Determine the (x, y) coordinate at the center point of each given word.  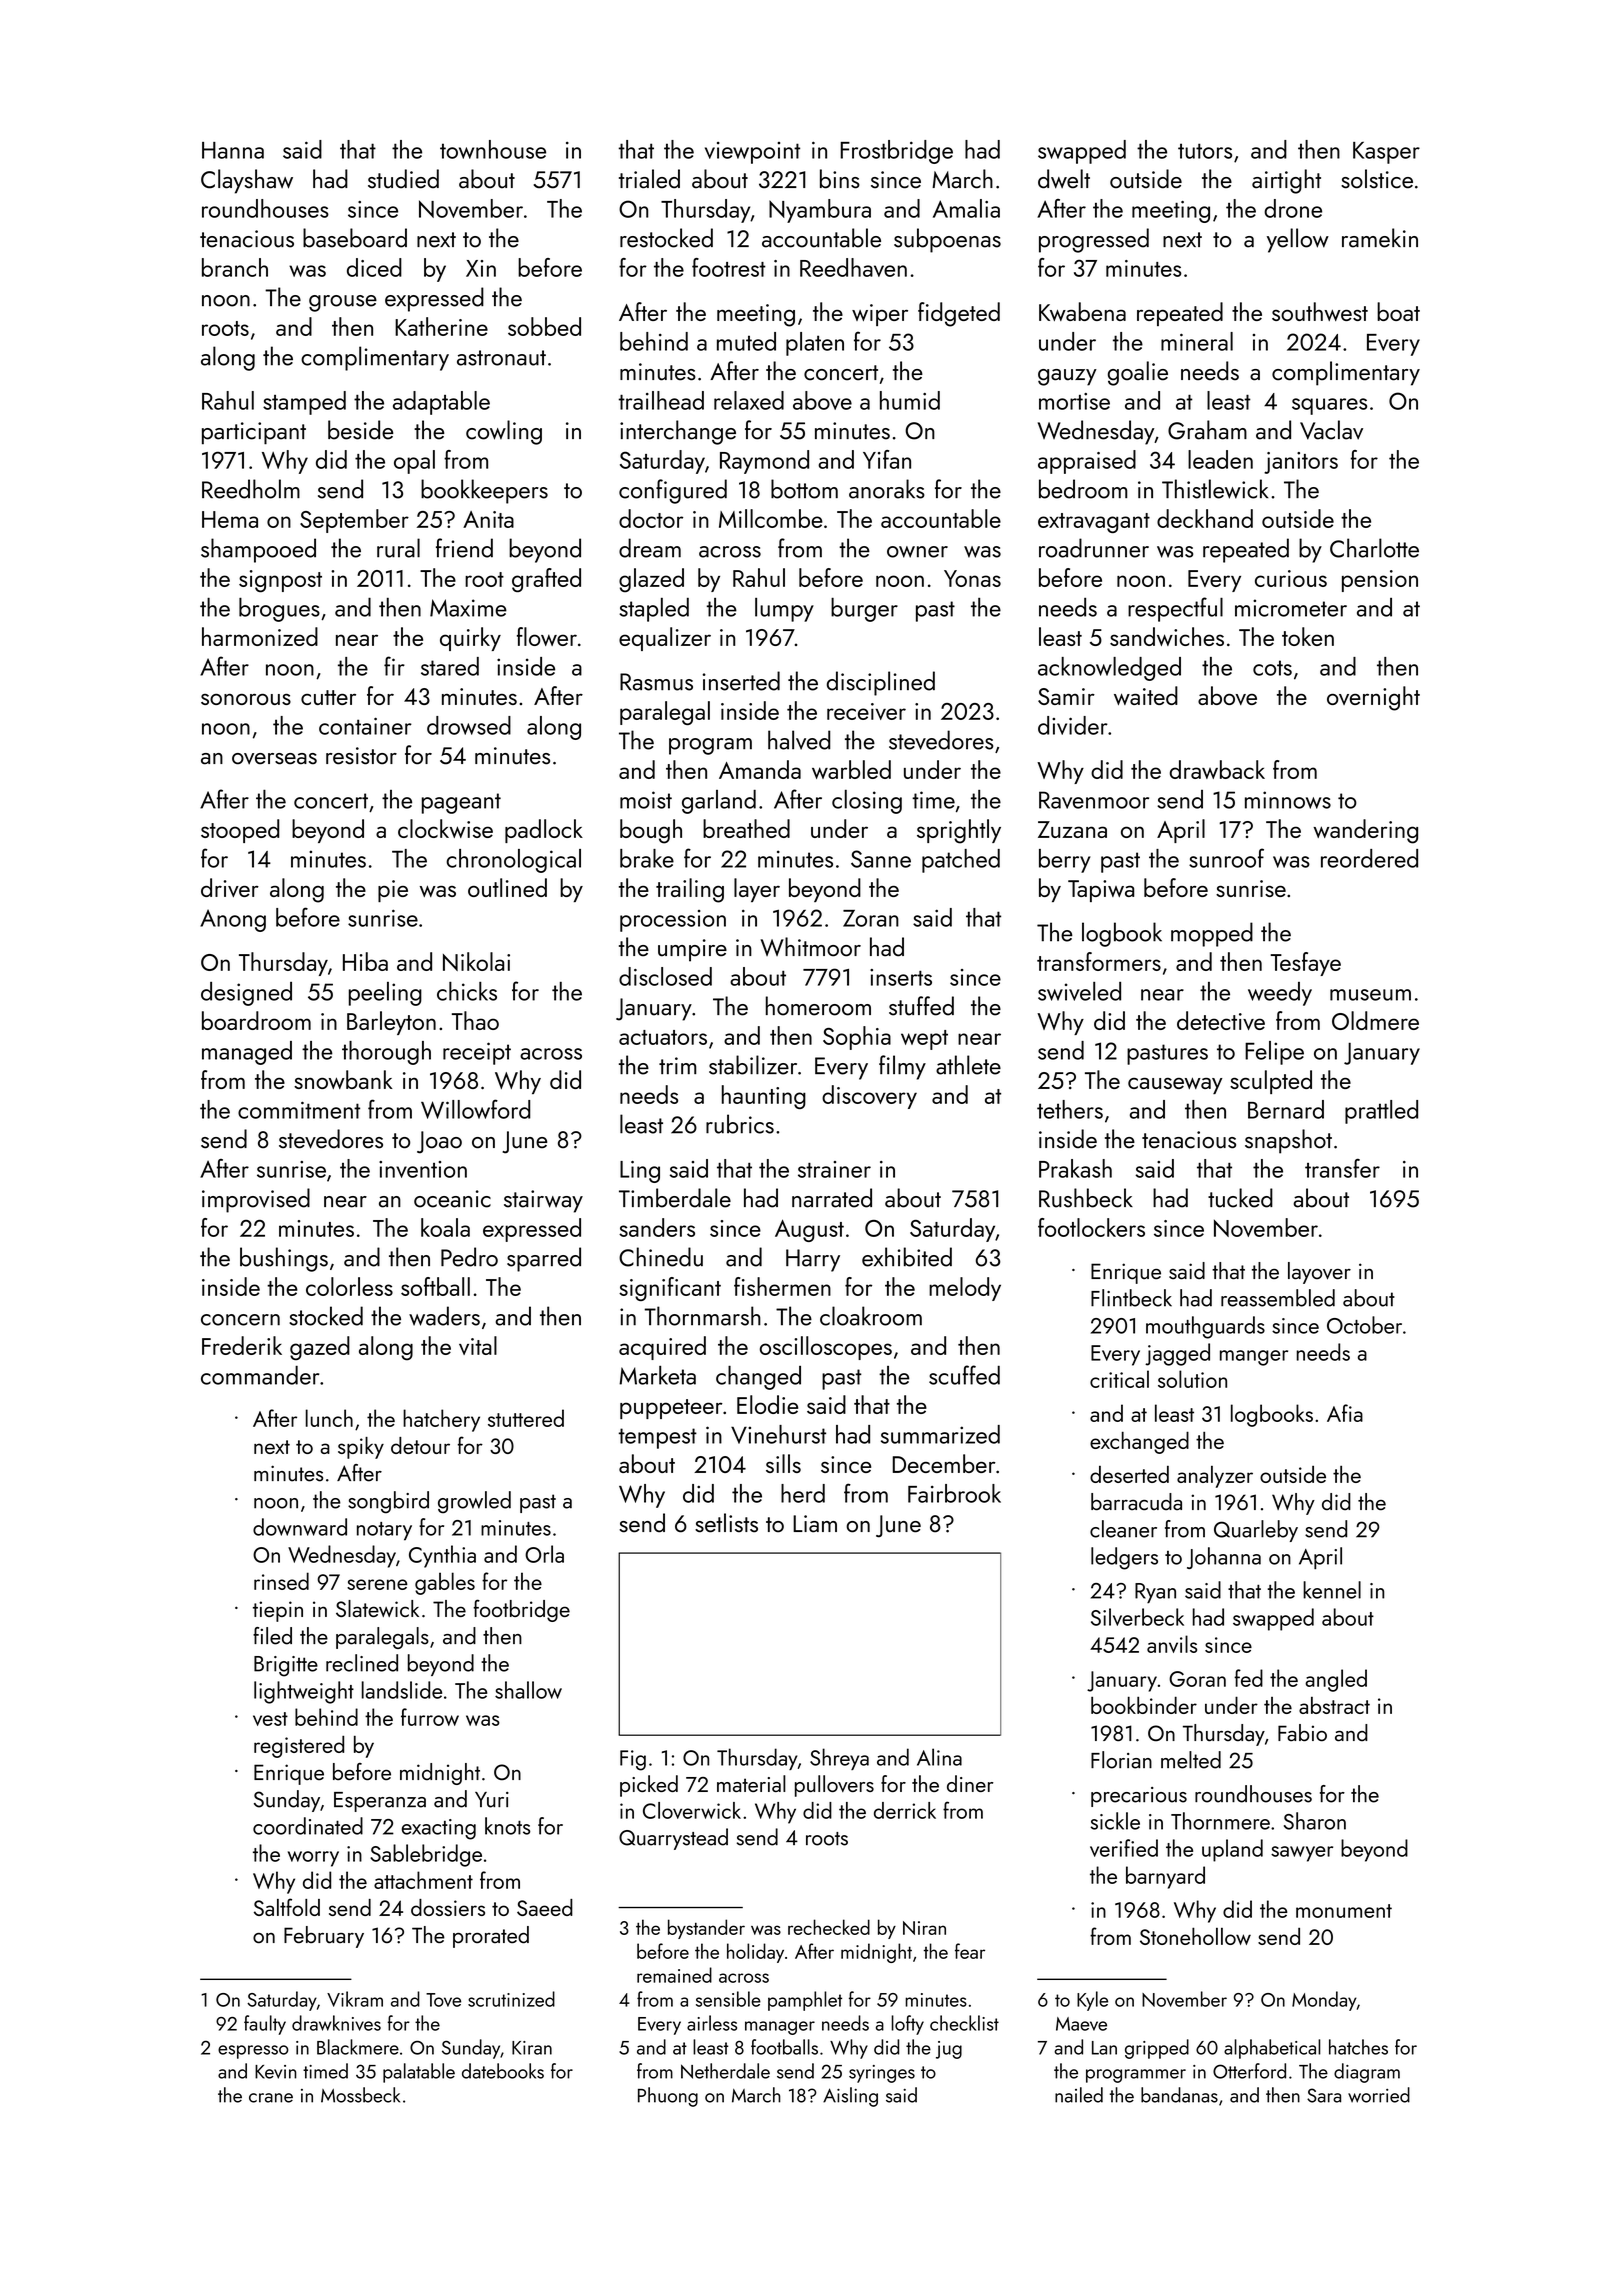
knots (507, 1826)
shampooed (258, 550)
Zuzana (1072, 829)
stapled (654, 610)
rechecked (829, 1927)
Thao (475, 1020)
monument (1344, 1911)
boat (1398, 311)
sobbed (544, 326)
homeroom (818, 1006)
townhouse (493, 149)
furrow (430, 1717)
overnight (1373, 698)
